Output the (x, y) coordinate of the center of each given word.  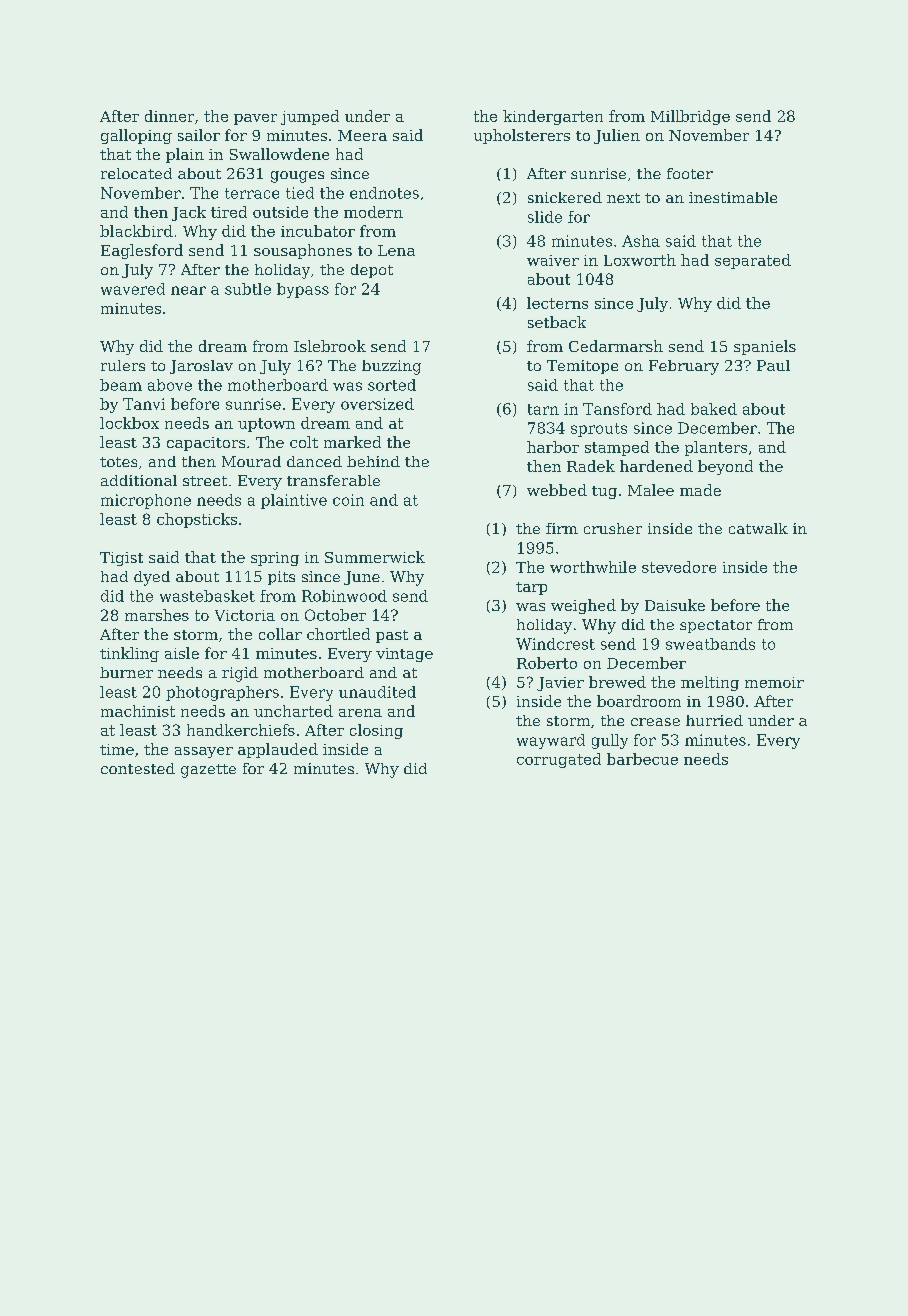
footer (690, 173)
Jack (189, 213)
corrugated (559, 760)
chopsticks (197, 520)
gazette (208, 771)
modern (373, 212)
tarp (531, 588)
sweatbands (710, 644)
